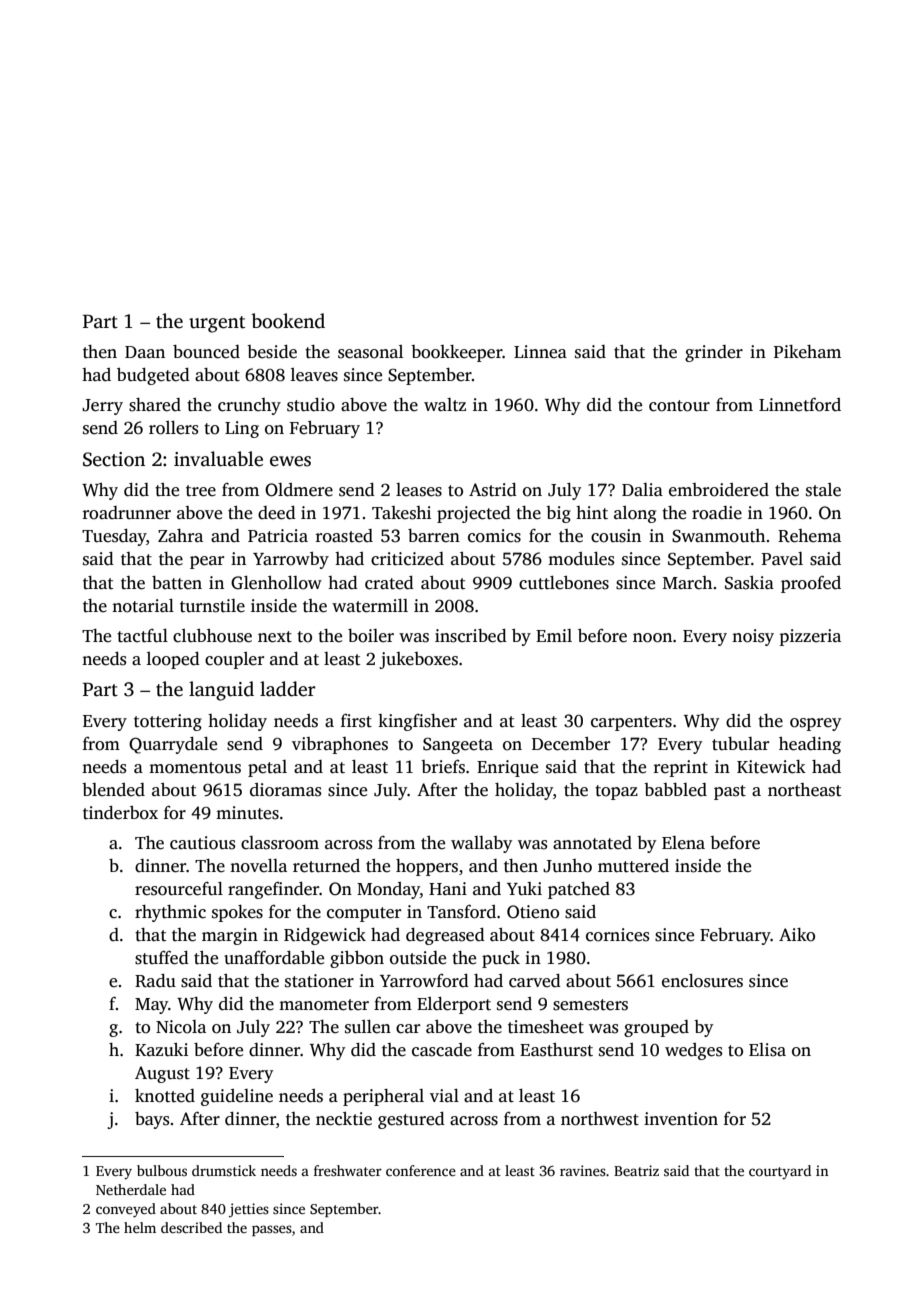  What do you see at coordinates (170, 913) in the page?
I see `rhythmic` at bounding box center [170, 913].
